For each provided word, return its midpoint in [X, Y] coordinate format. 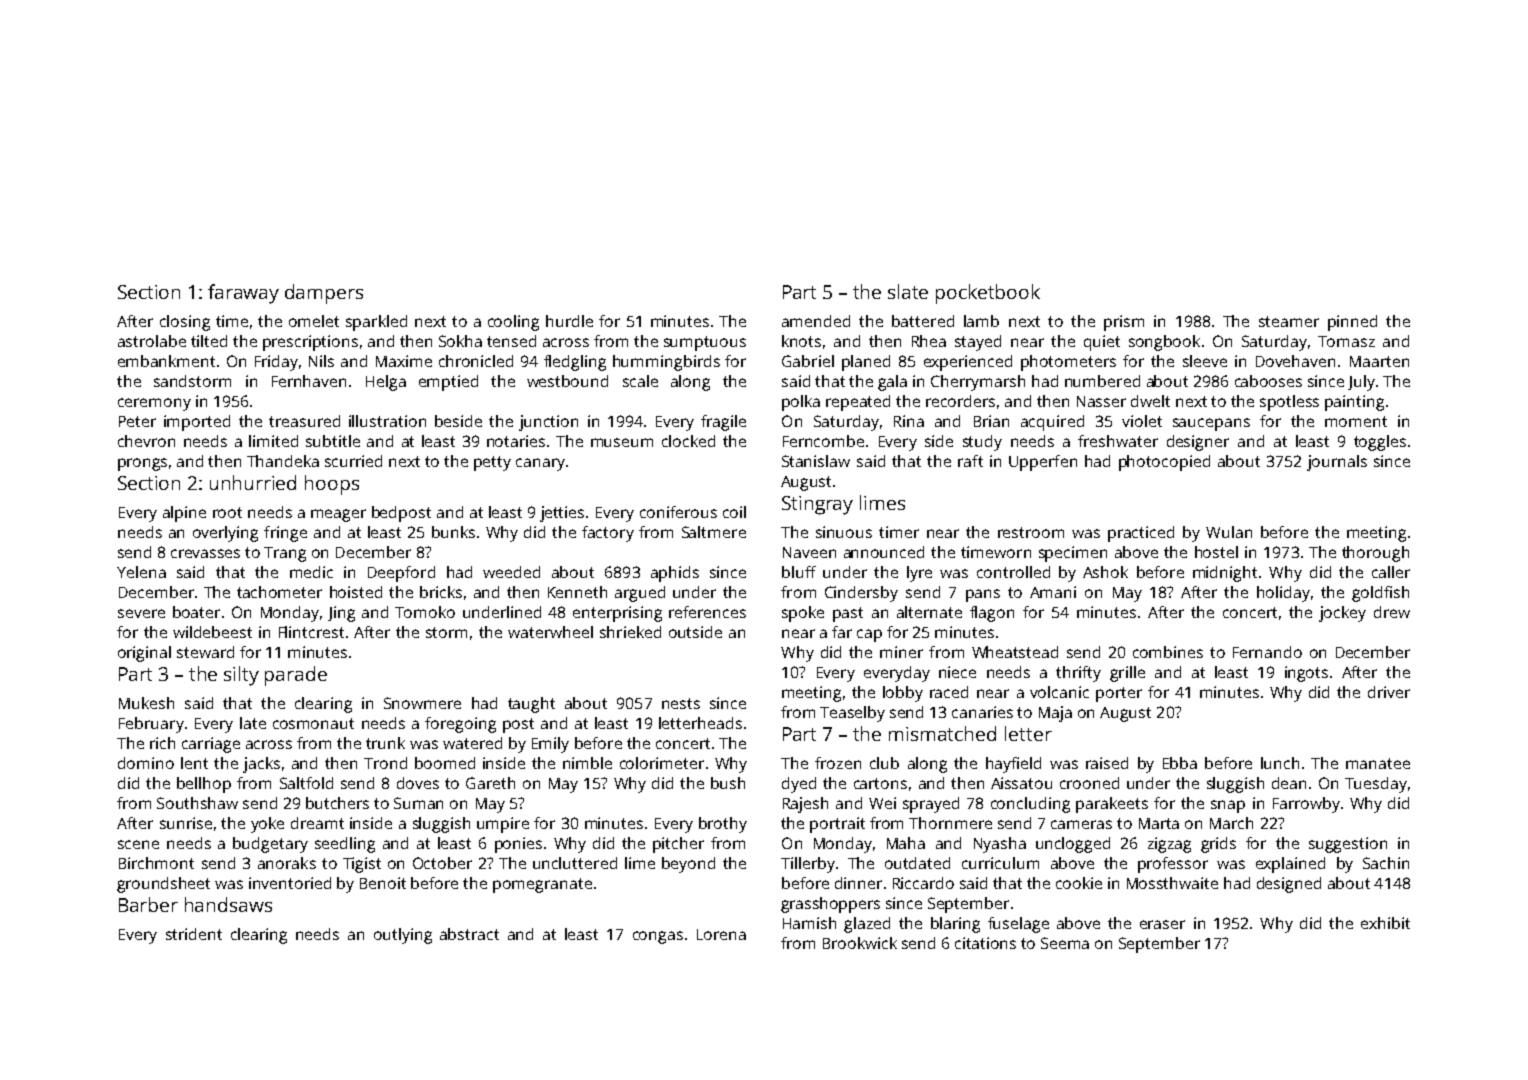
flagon [992, 614]
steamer [1289, 321]
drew [1392, 612]
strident [194, 934]
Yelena [141, 572]
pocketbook [988, 294]
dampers [324, 294]
